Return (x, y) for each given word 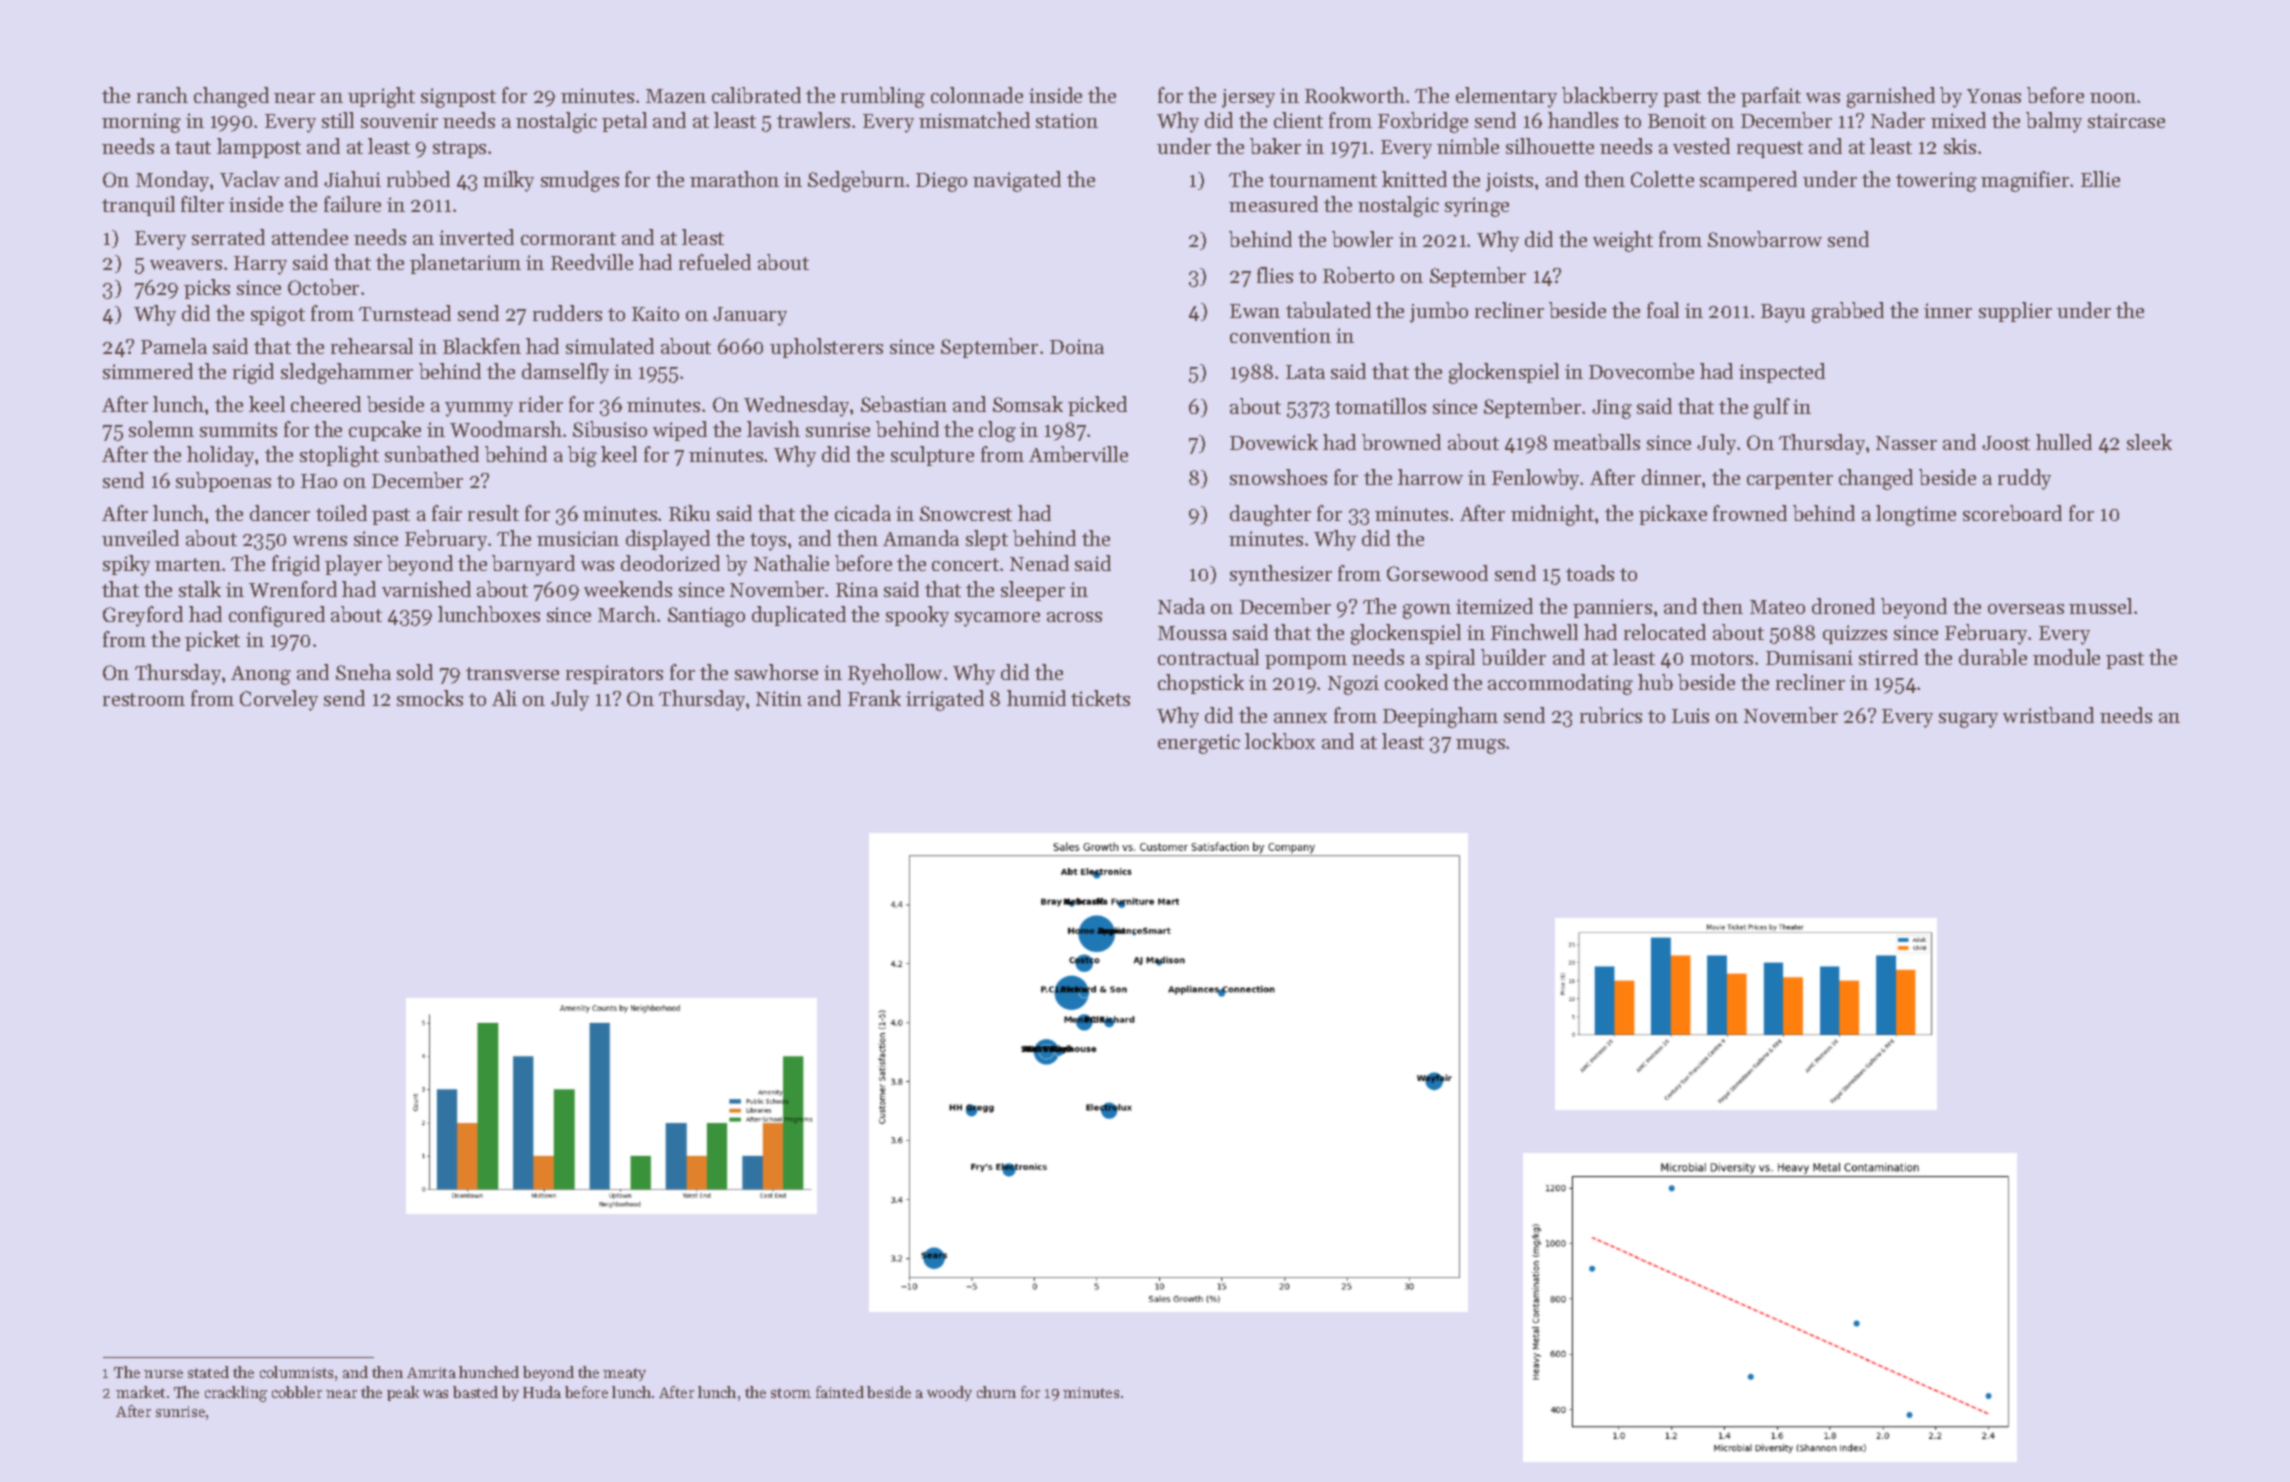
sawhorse (776, 672)
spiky (126, 565)
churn (996, 1392)
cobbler (297, 1392)
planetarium (465, 264)
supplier (2015, 312)
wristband (2048, 715)
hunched (489, 1372)
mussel (2100, 606)
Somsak (1028, 404)
